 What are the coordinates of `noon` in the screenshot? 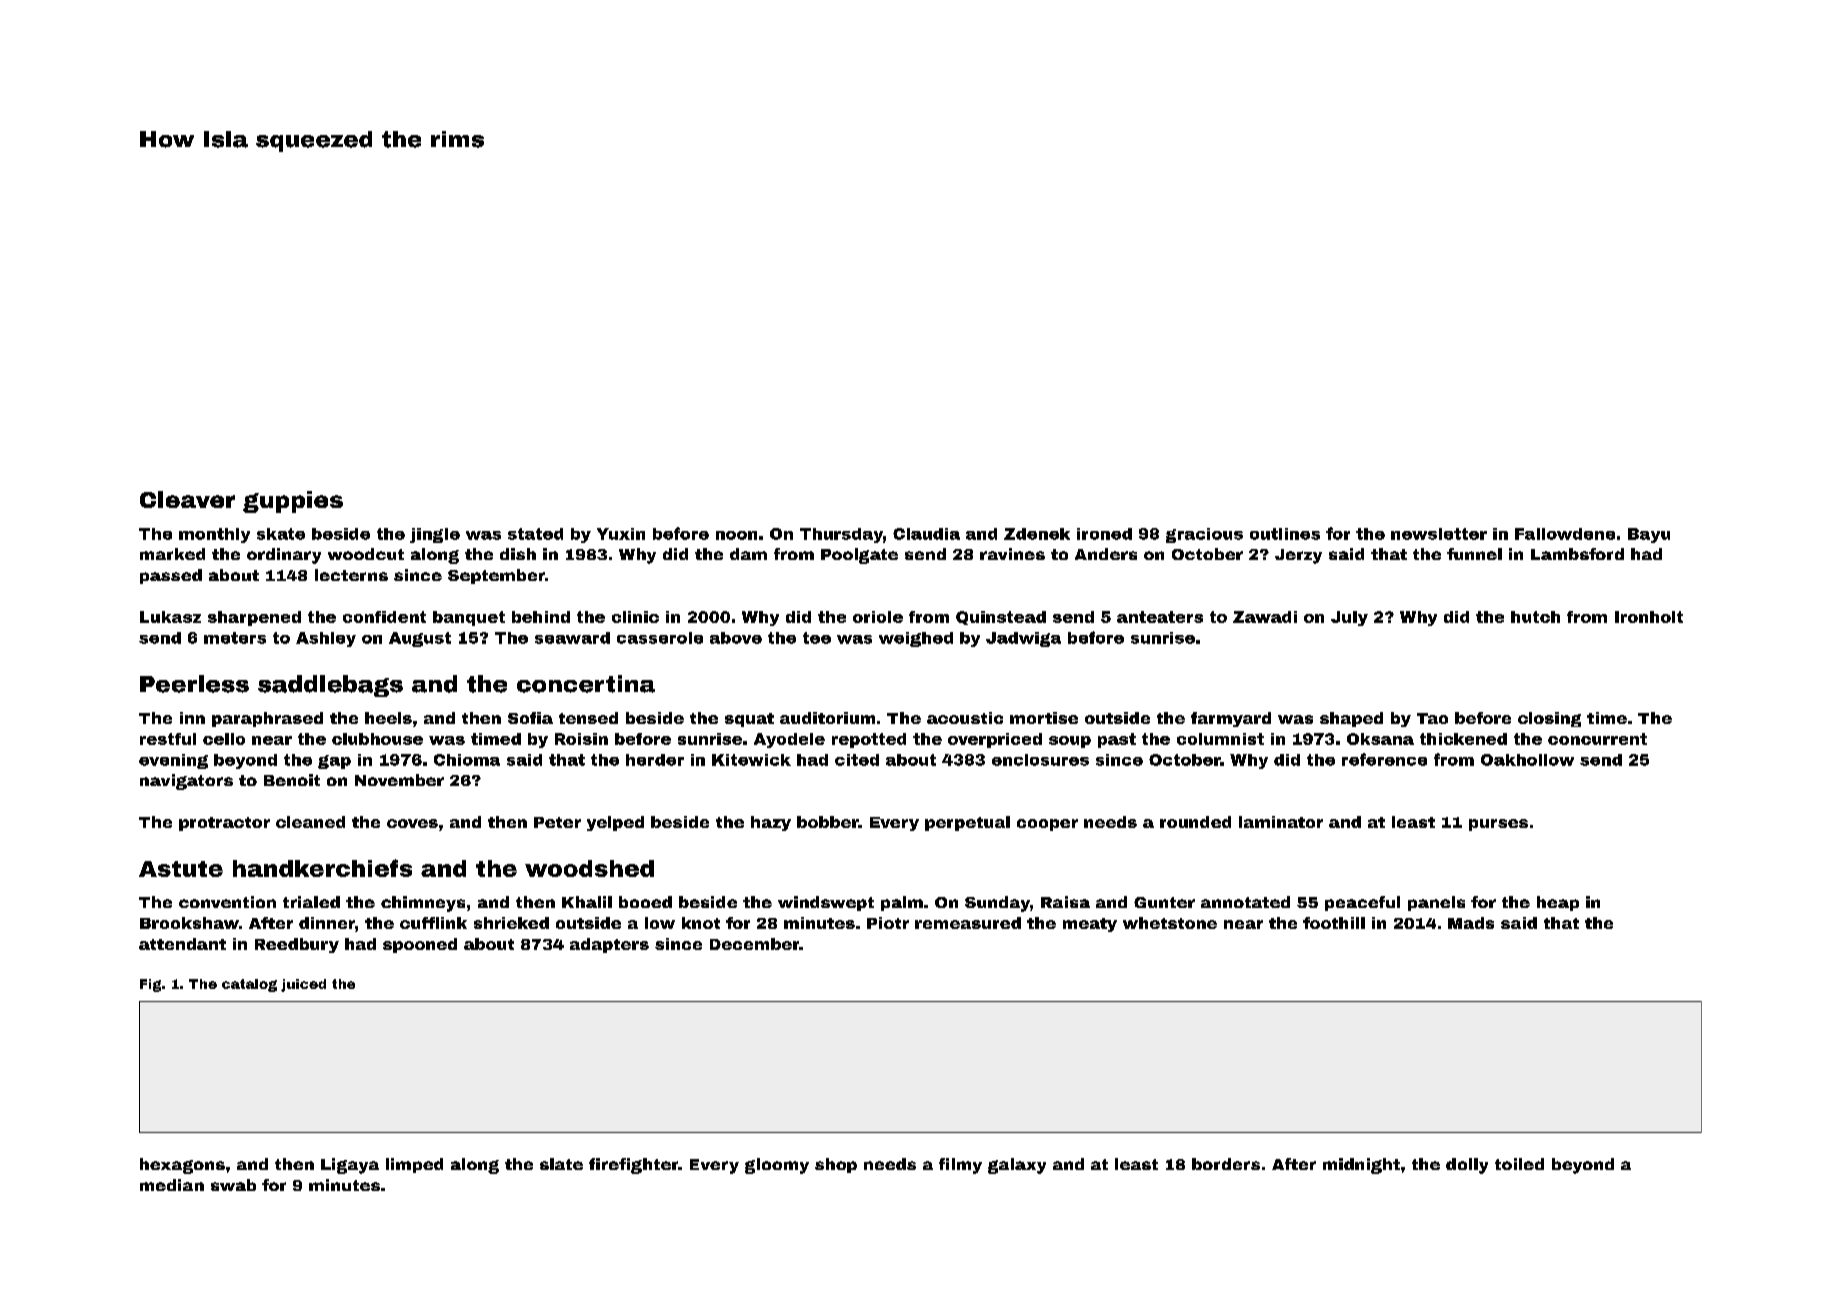 It's located at (736, 535).
